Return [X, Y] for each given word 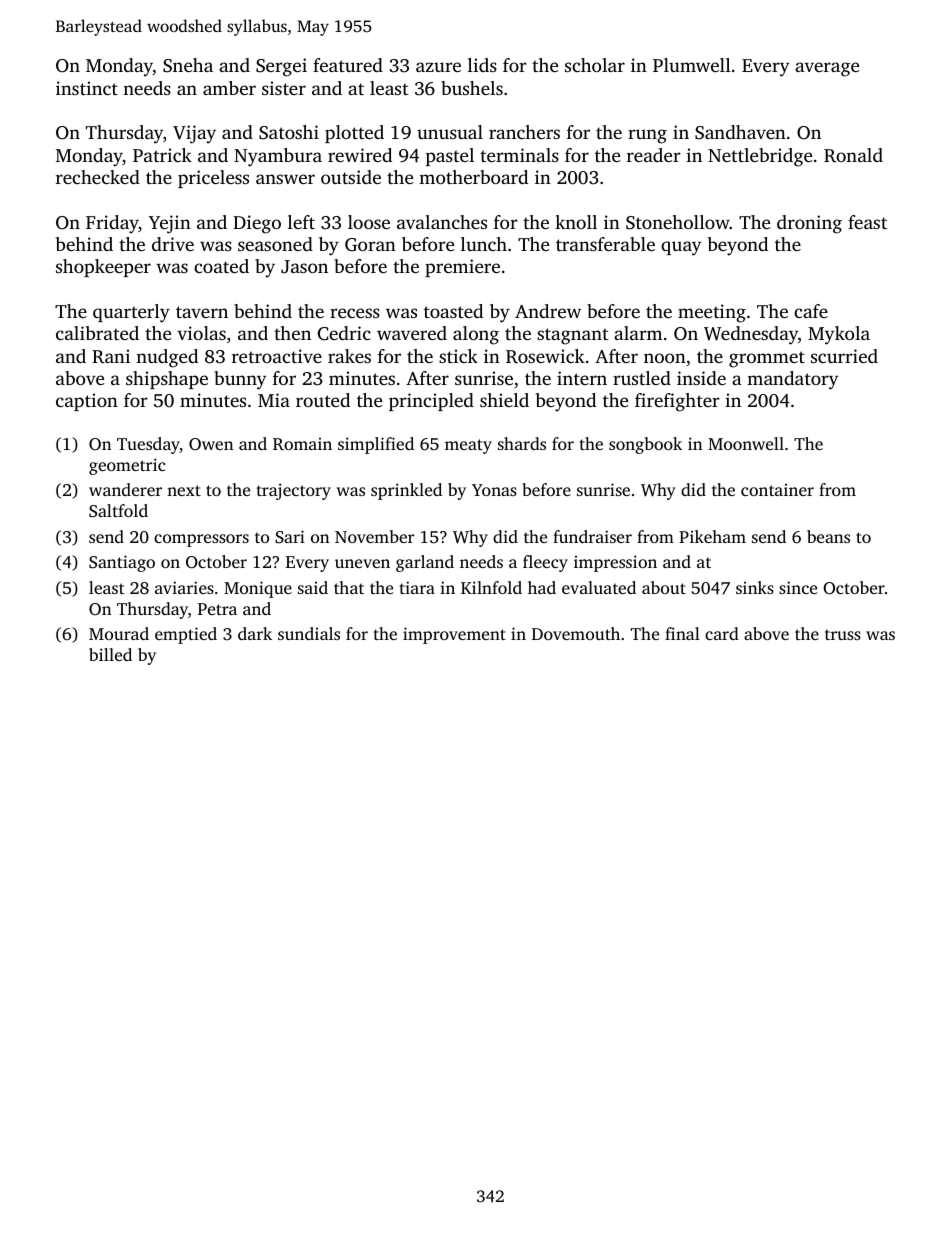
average [827, 69]
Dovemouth [576, 633]
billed [110, 654]
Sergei [281, 67]
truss [843, 634]
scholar [595, 65]
